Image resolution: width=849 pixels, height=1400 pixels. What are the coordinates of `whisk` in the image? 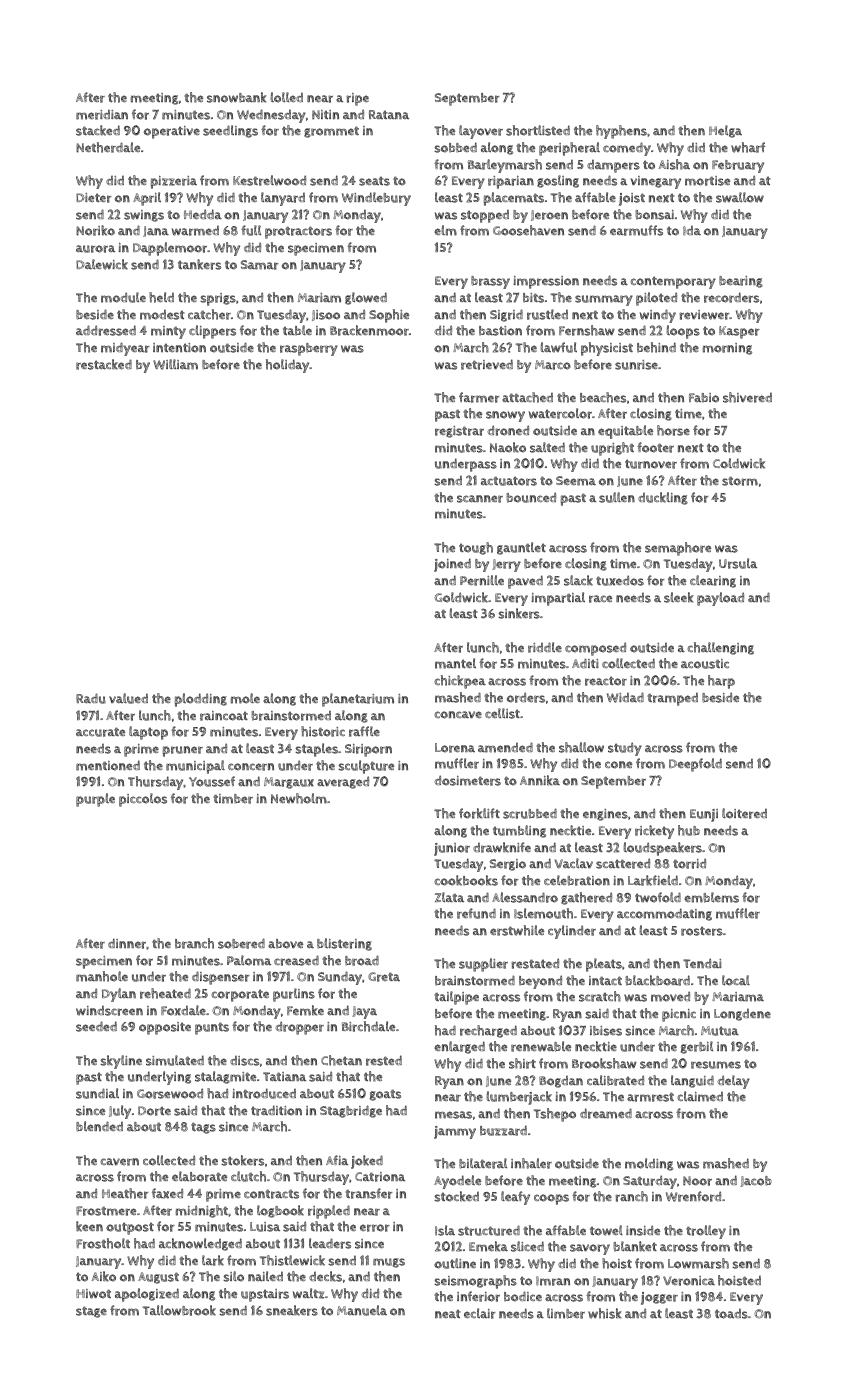 It's located at (605, 1313).
